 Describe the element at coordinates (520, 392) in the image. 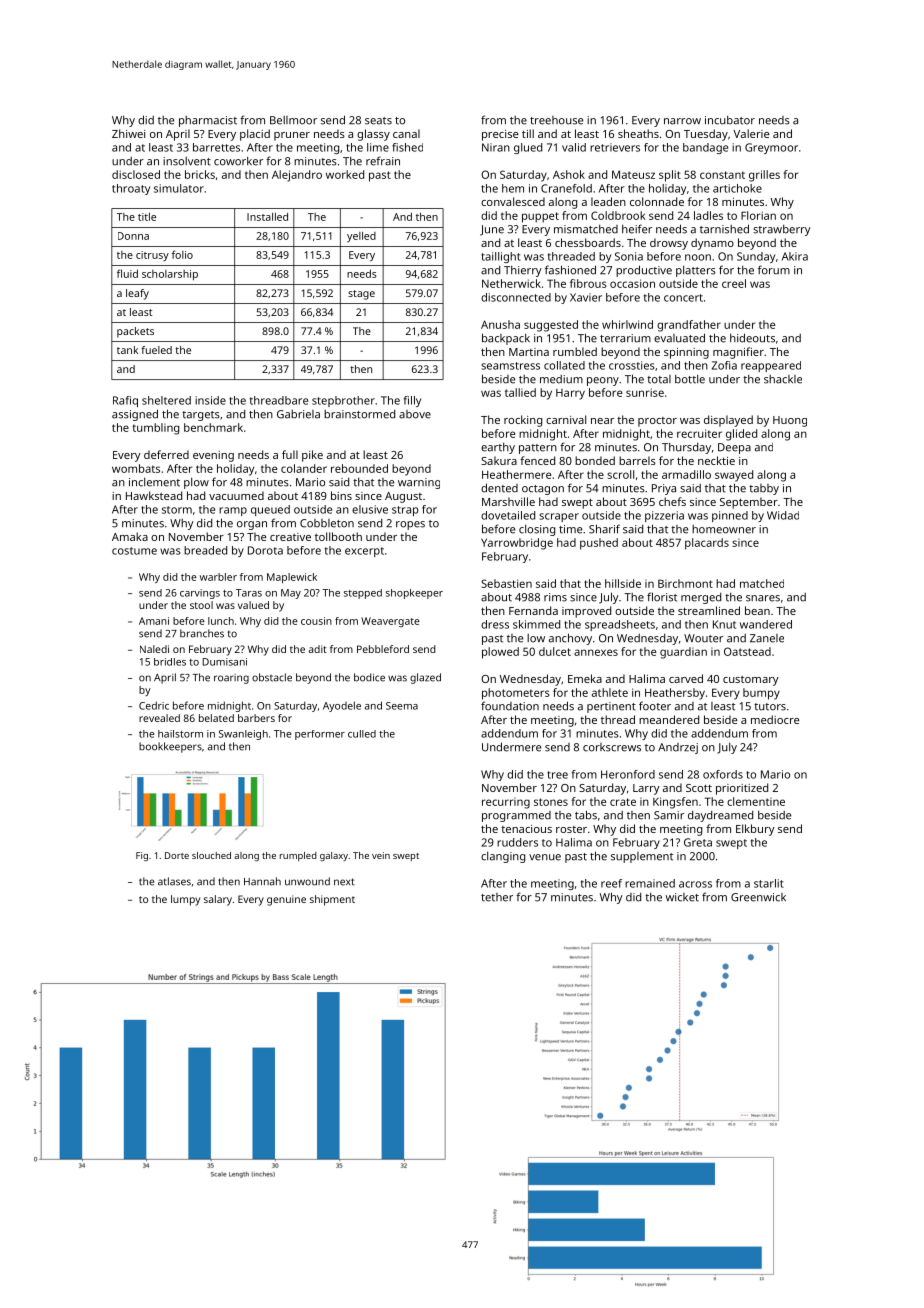

I see `tallied` at that location.
